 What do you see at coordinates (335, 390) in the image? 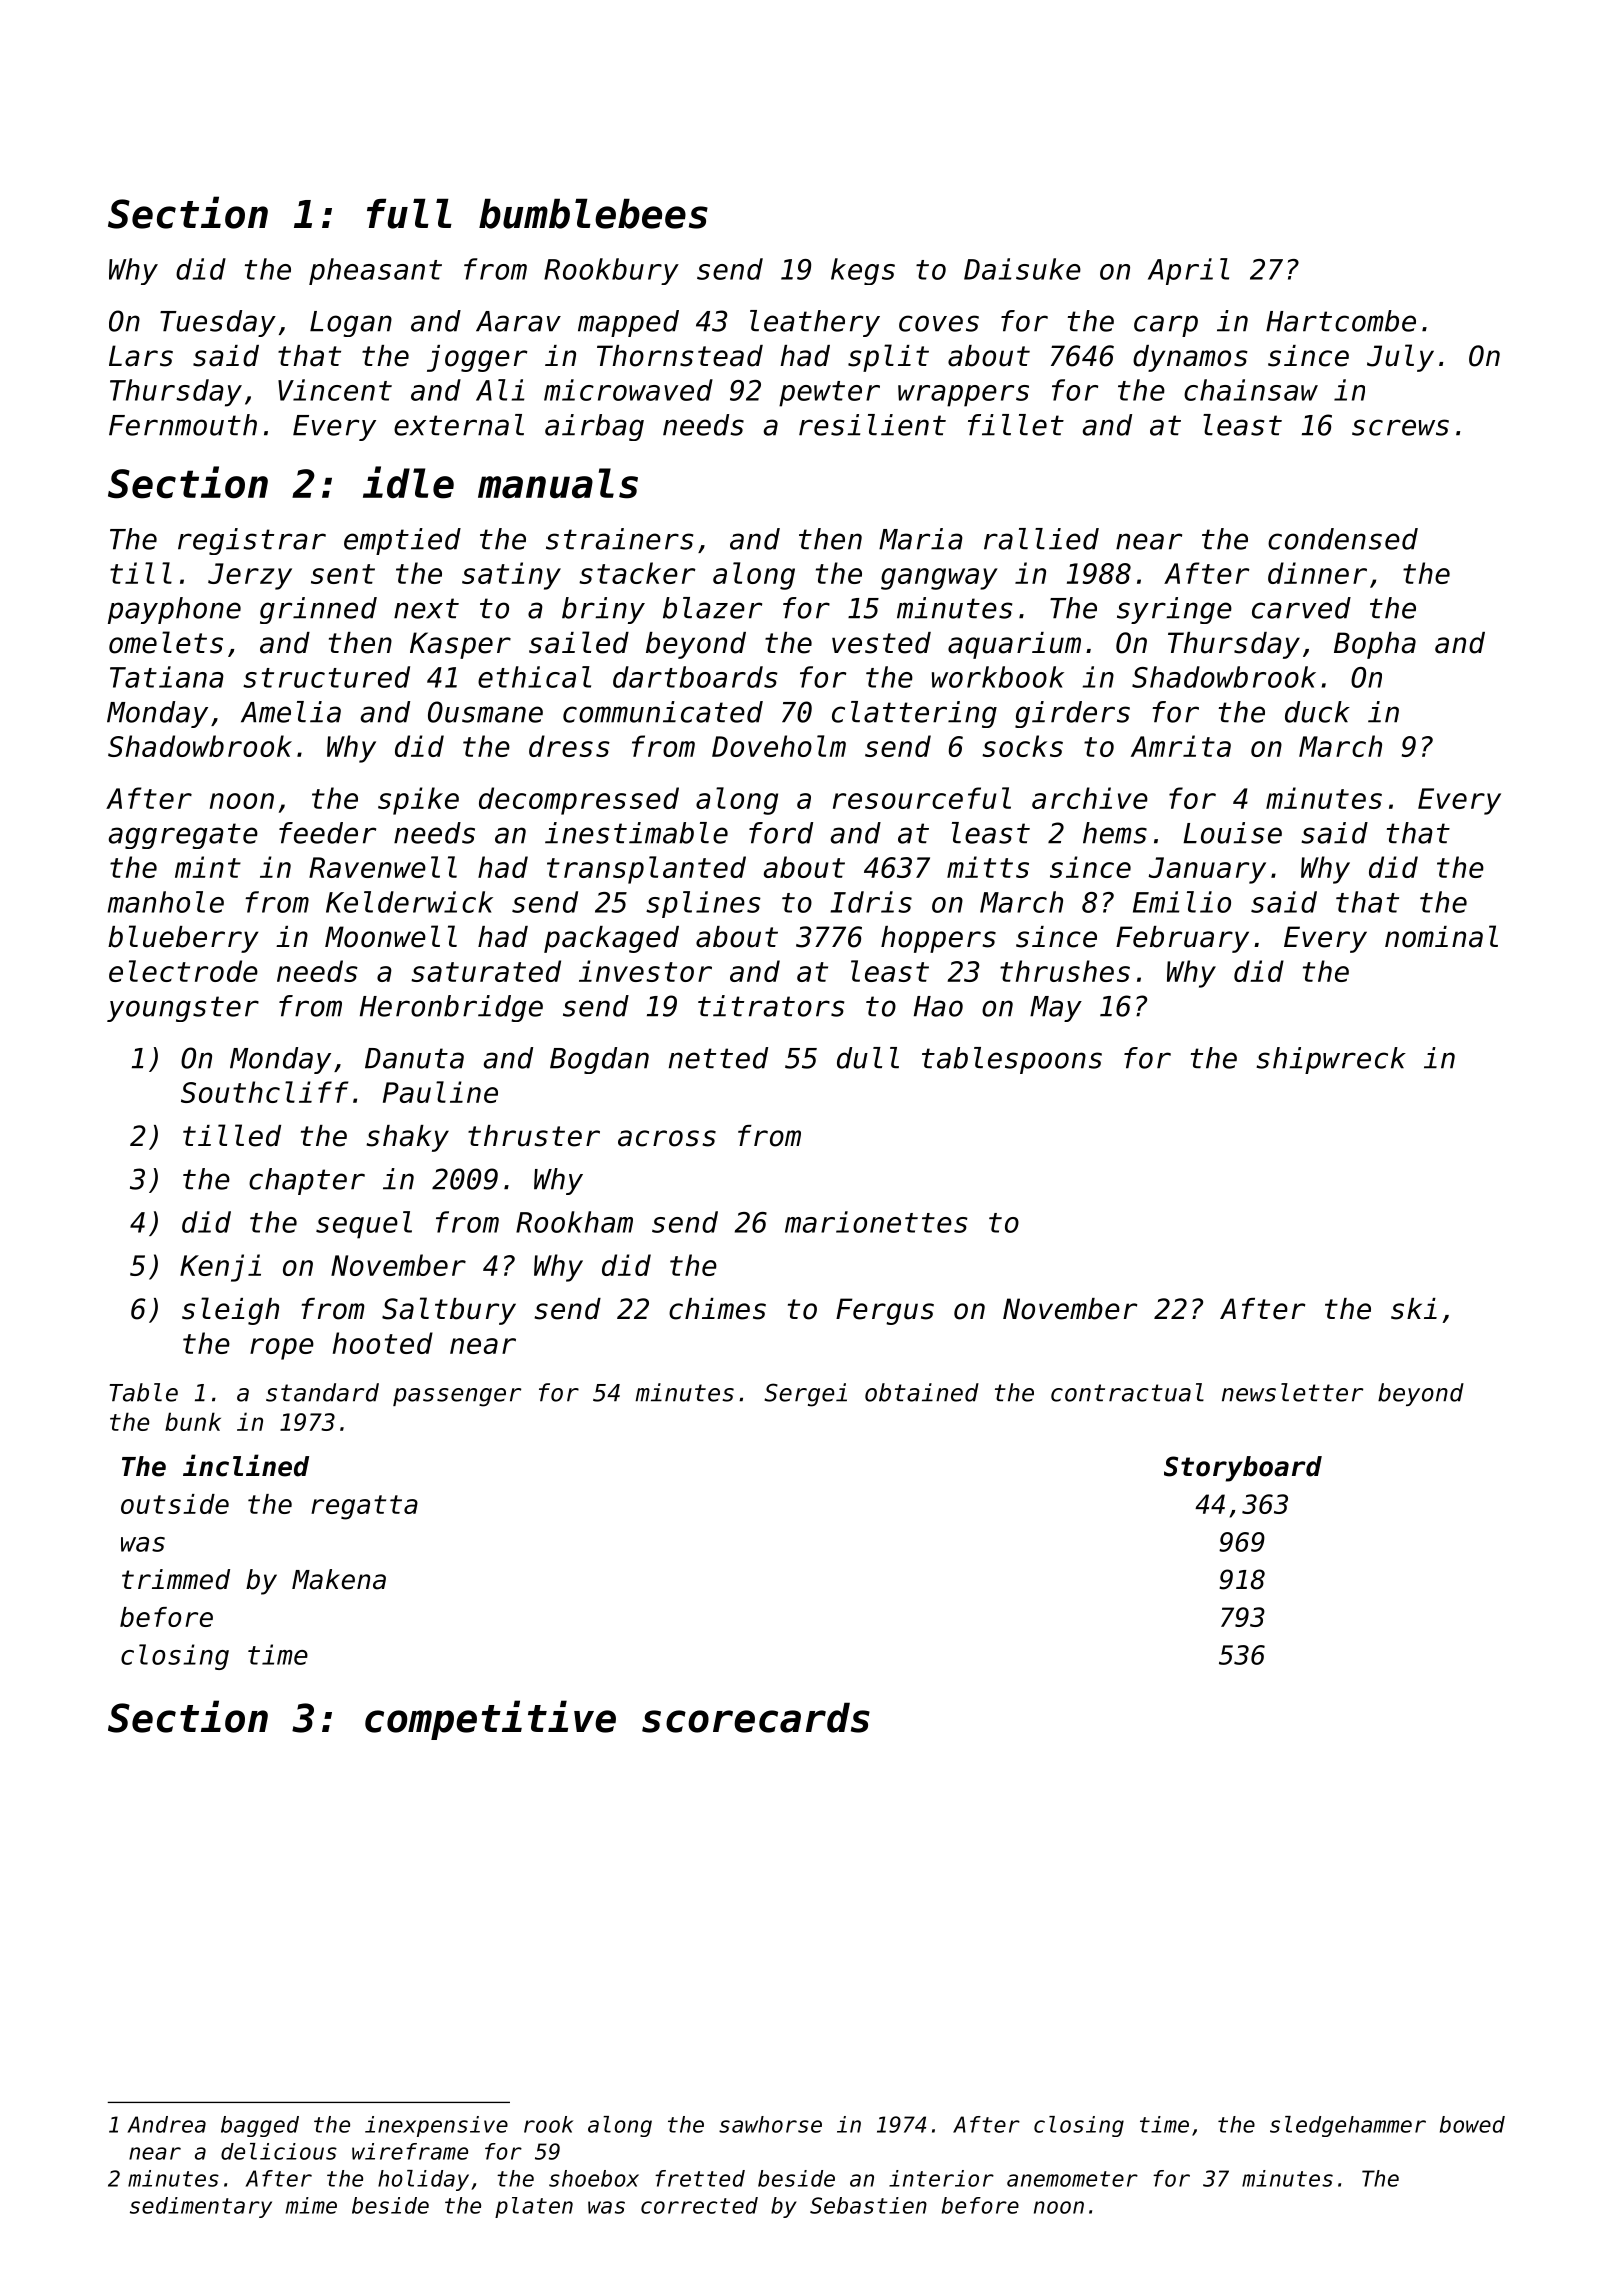
I see `Vincent` at bounding box center [335, 390].
